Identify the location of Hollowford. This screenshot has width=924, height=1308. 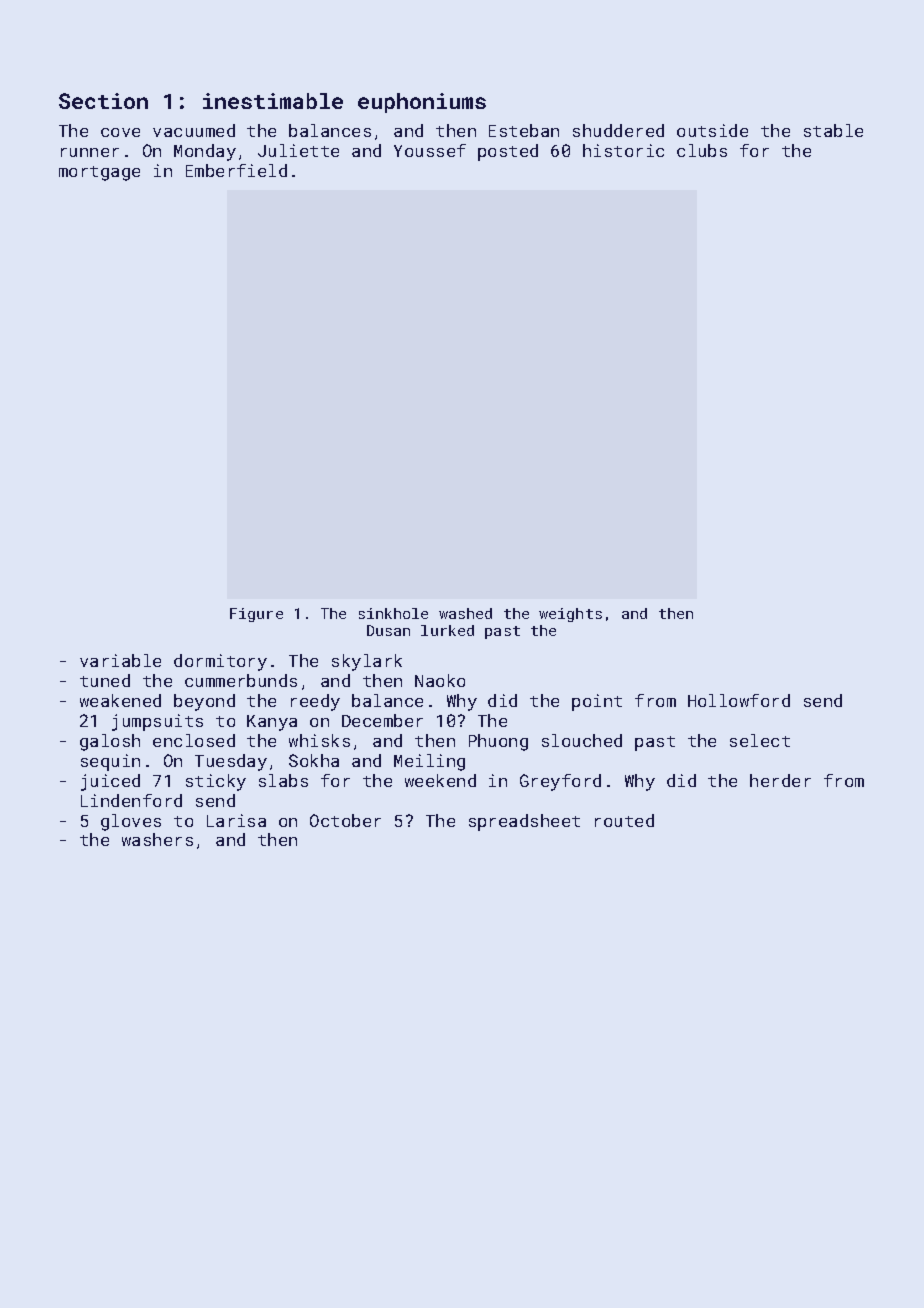
(739, 700).
